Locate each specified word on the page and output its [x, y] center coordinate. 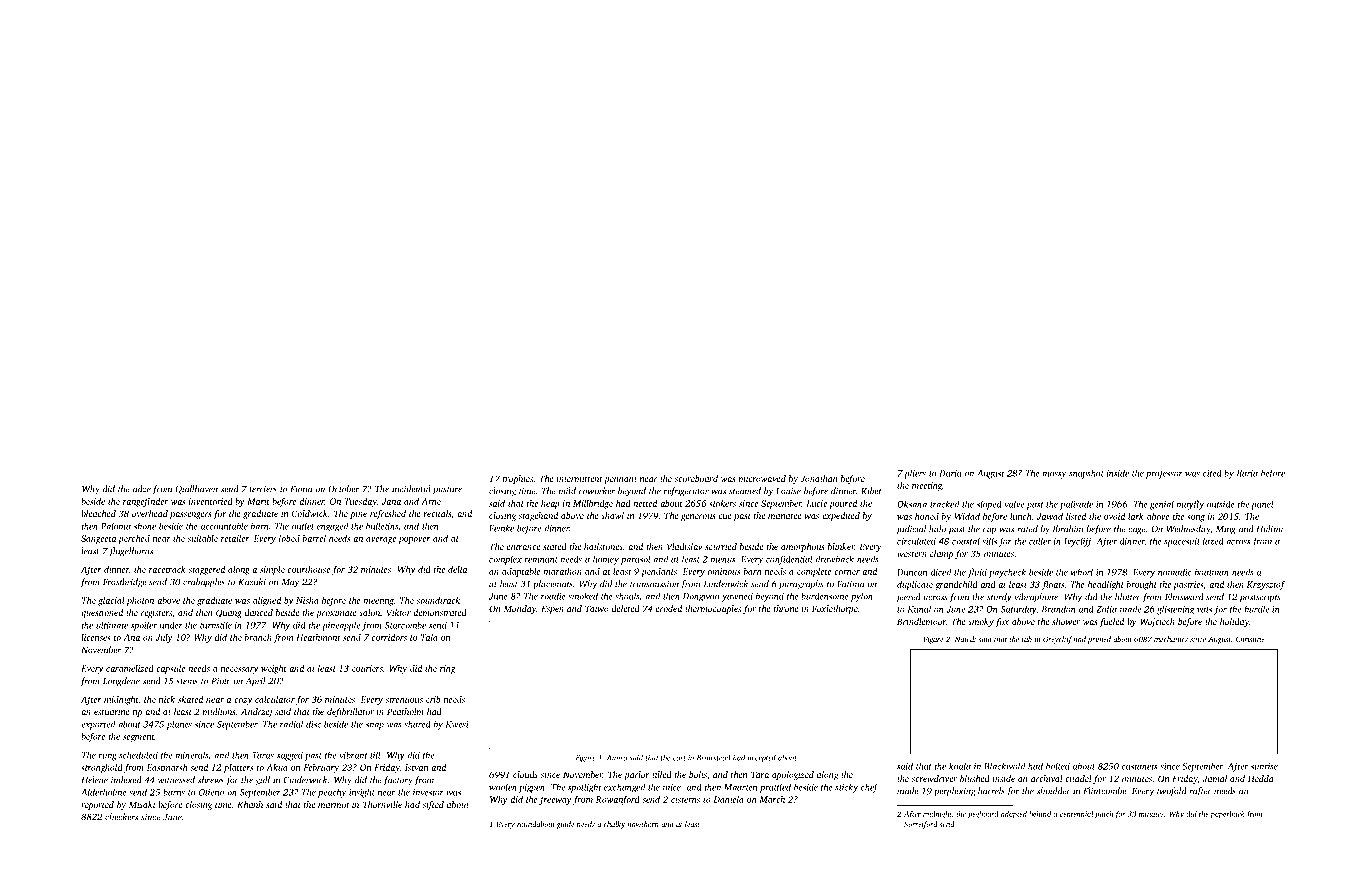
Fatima [850, 584]
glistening [1175, 610]
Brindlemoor [921, 621]
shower [1066, 621]
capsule [170, 669]
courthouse [309, 569]
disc [313, 724]
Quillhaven [196, 489]
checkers [121, 817]
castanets [1139, 767]
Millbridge [593, 504]
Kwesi [457, 724]
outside [1221, 504]
